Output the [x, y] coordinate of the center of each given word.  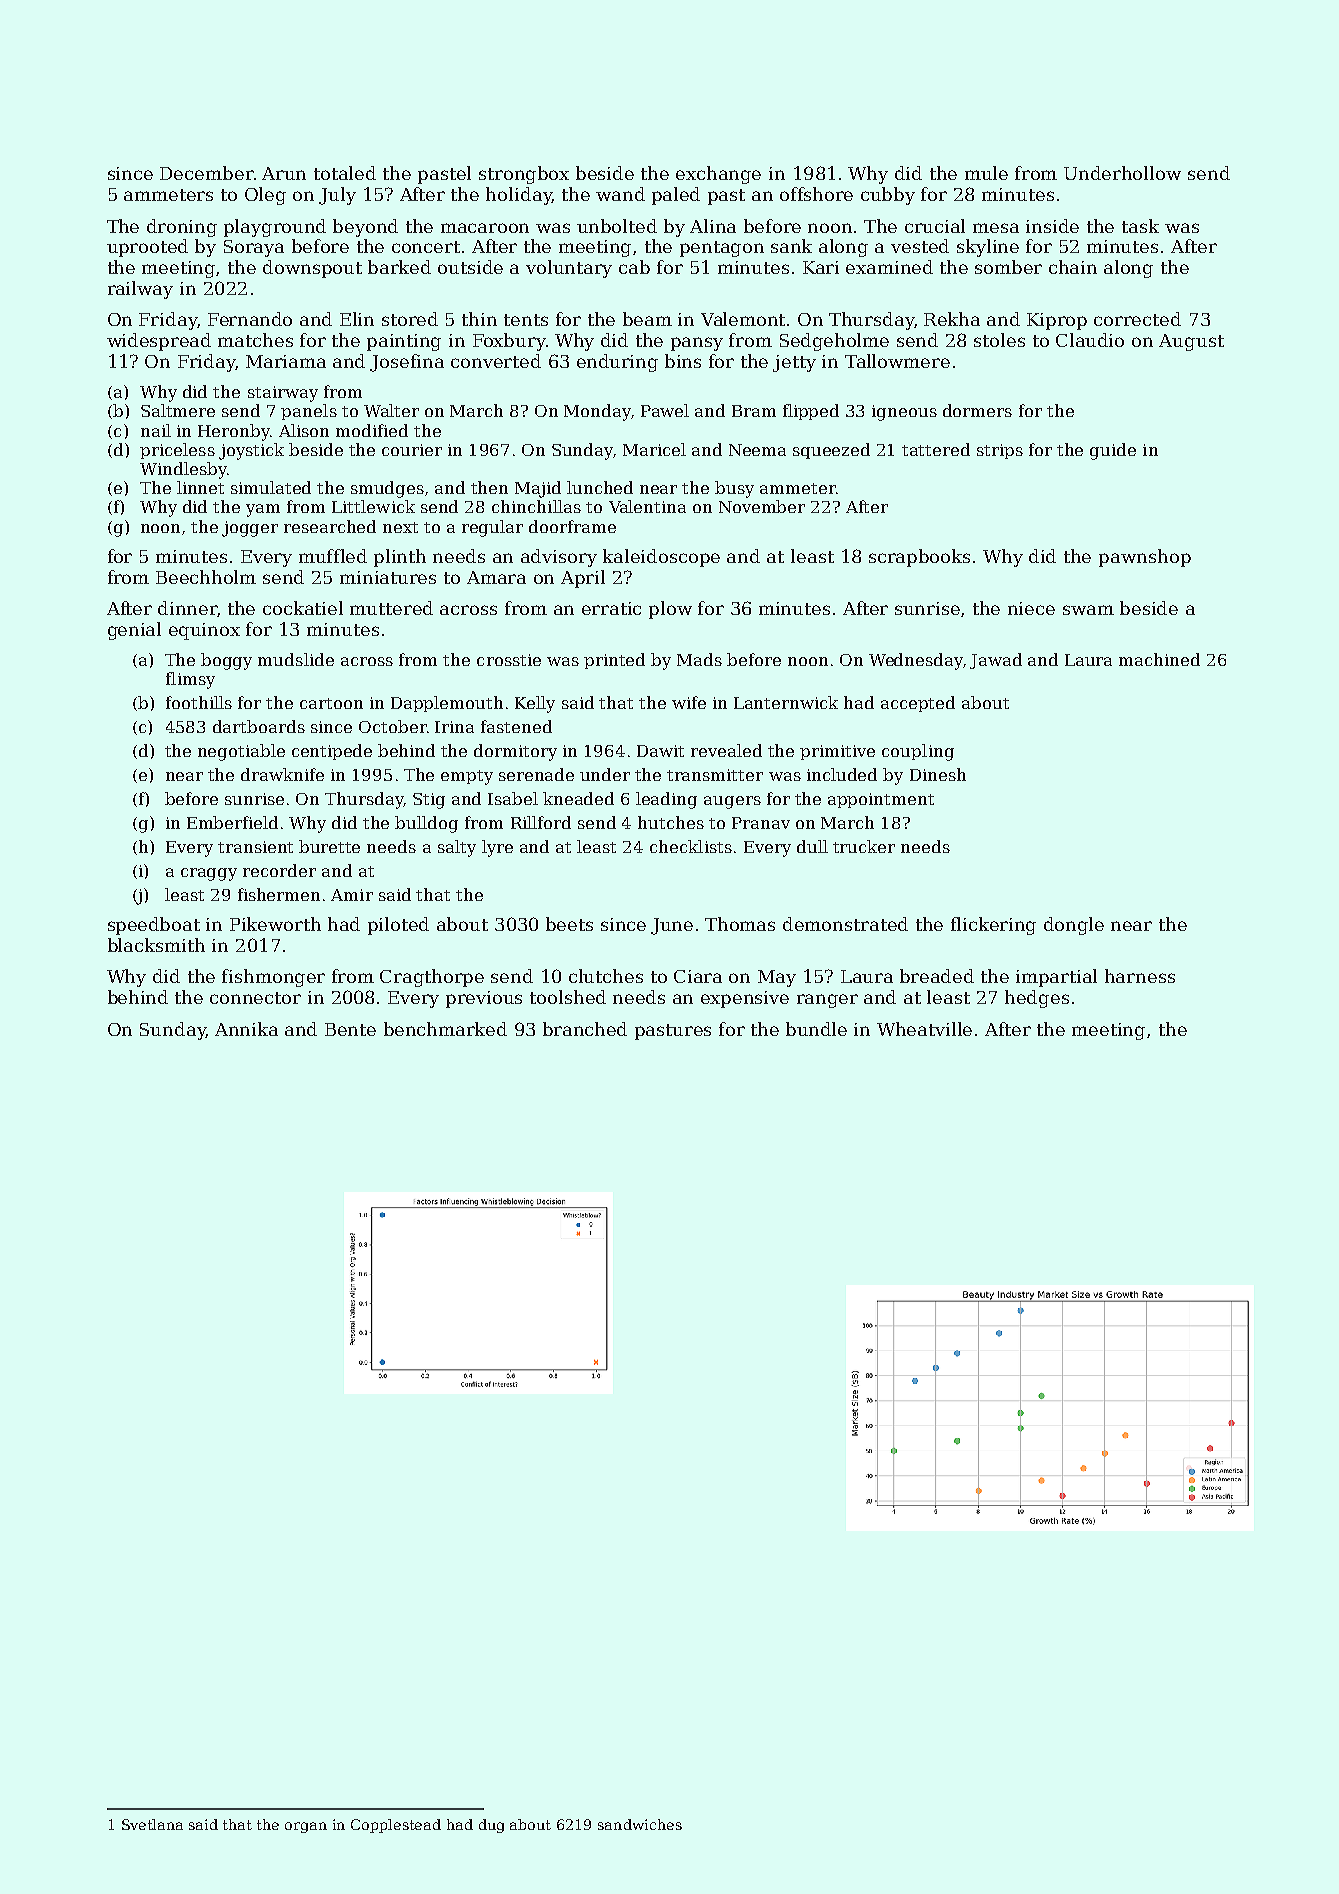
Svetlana [152, 1824]
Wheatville [924, 1029]
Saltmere [178, 410]
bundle [816, 1029]
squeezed [831, 451]
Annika [246, 1029]
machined [1159, 659]
